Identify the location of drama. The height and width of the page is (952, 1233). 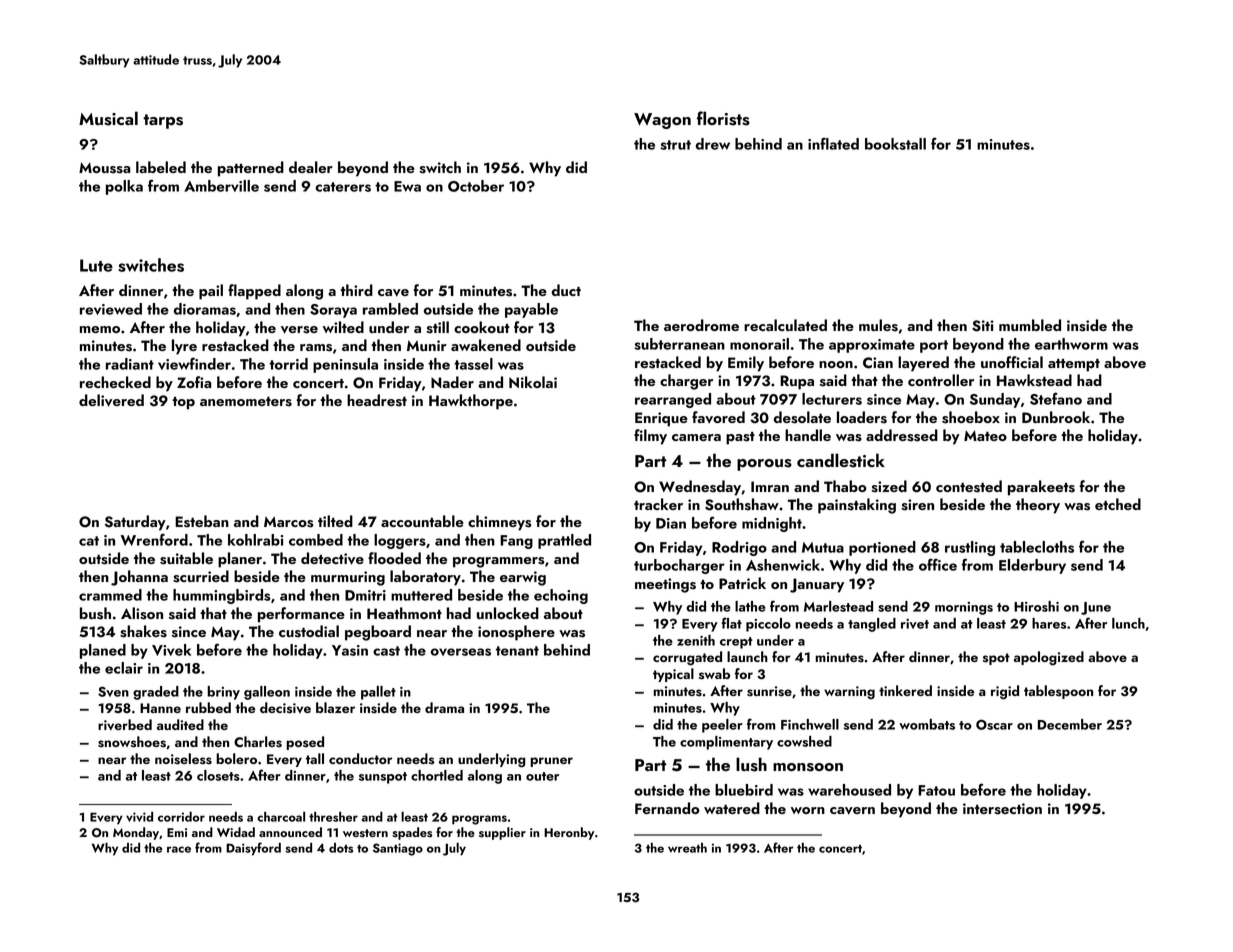
(444, 707).
